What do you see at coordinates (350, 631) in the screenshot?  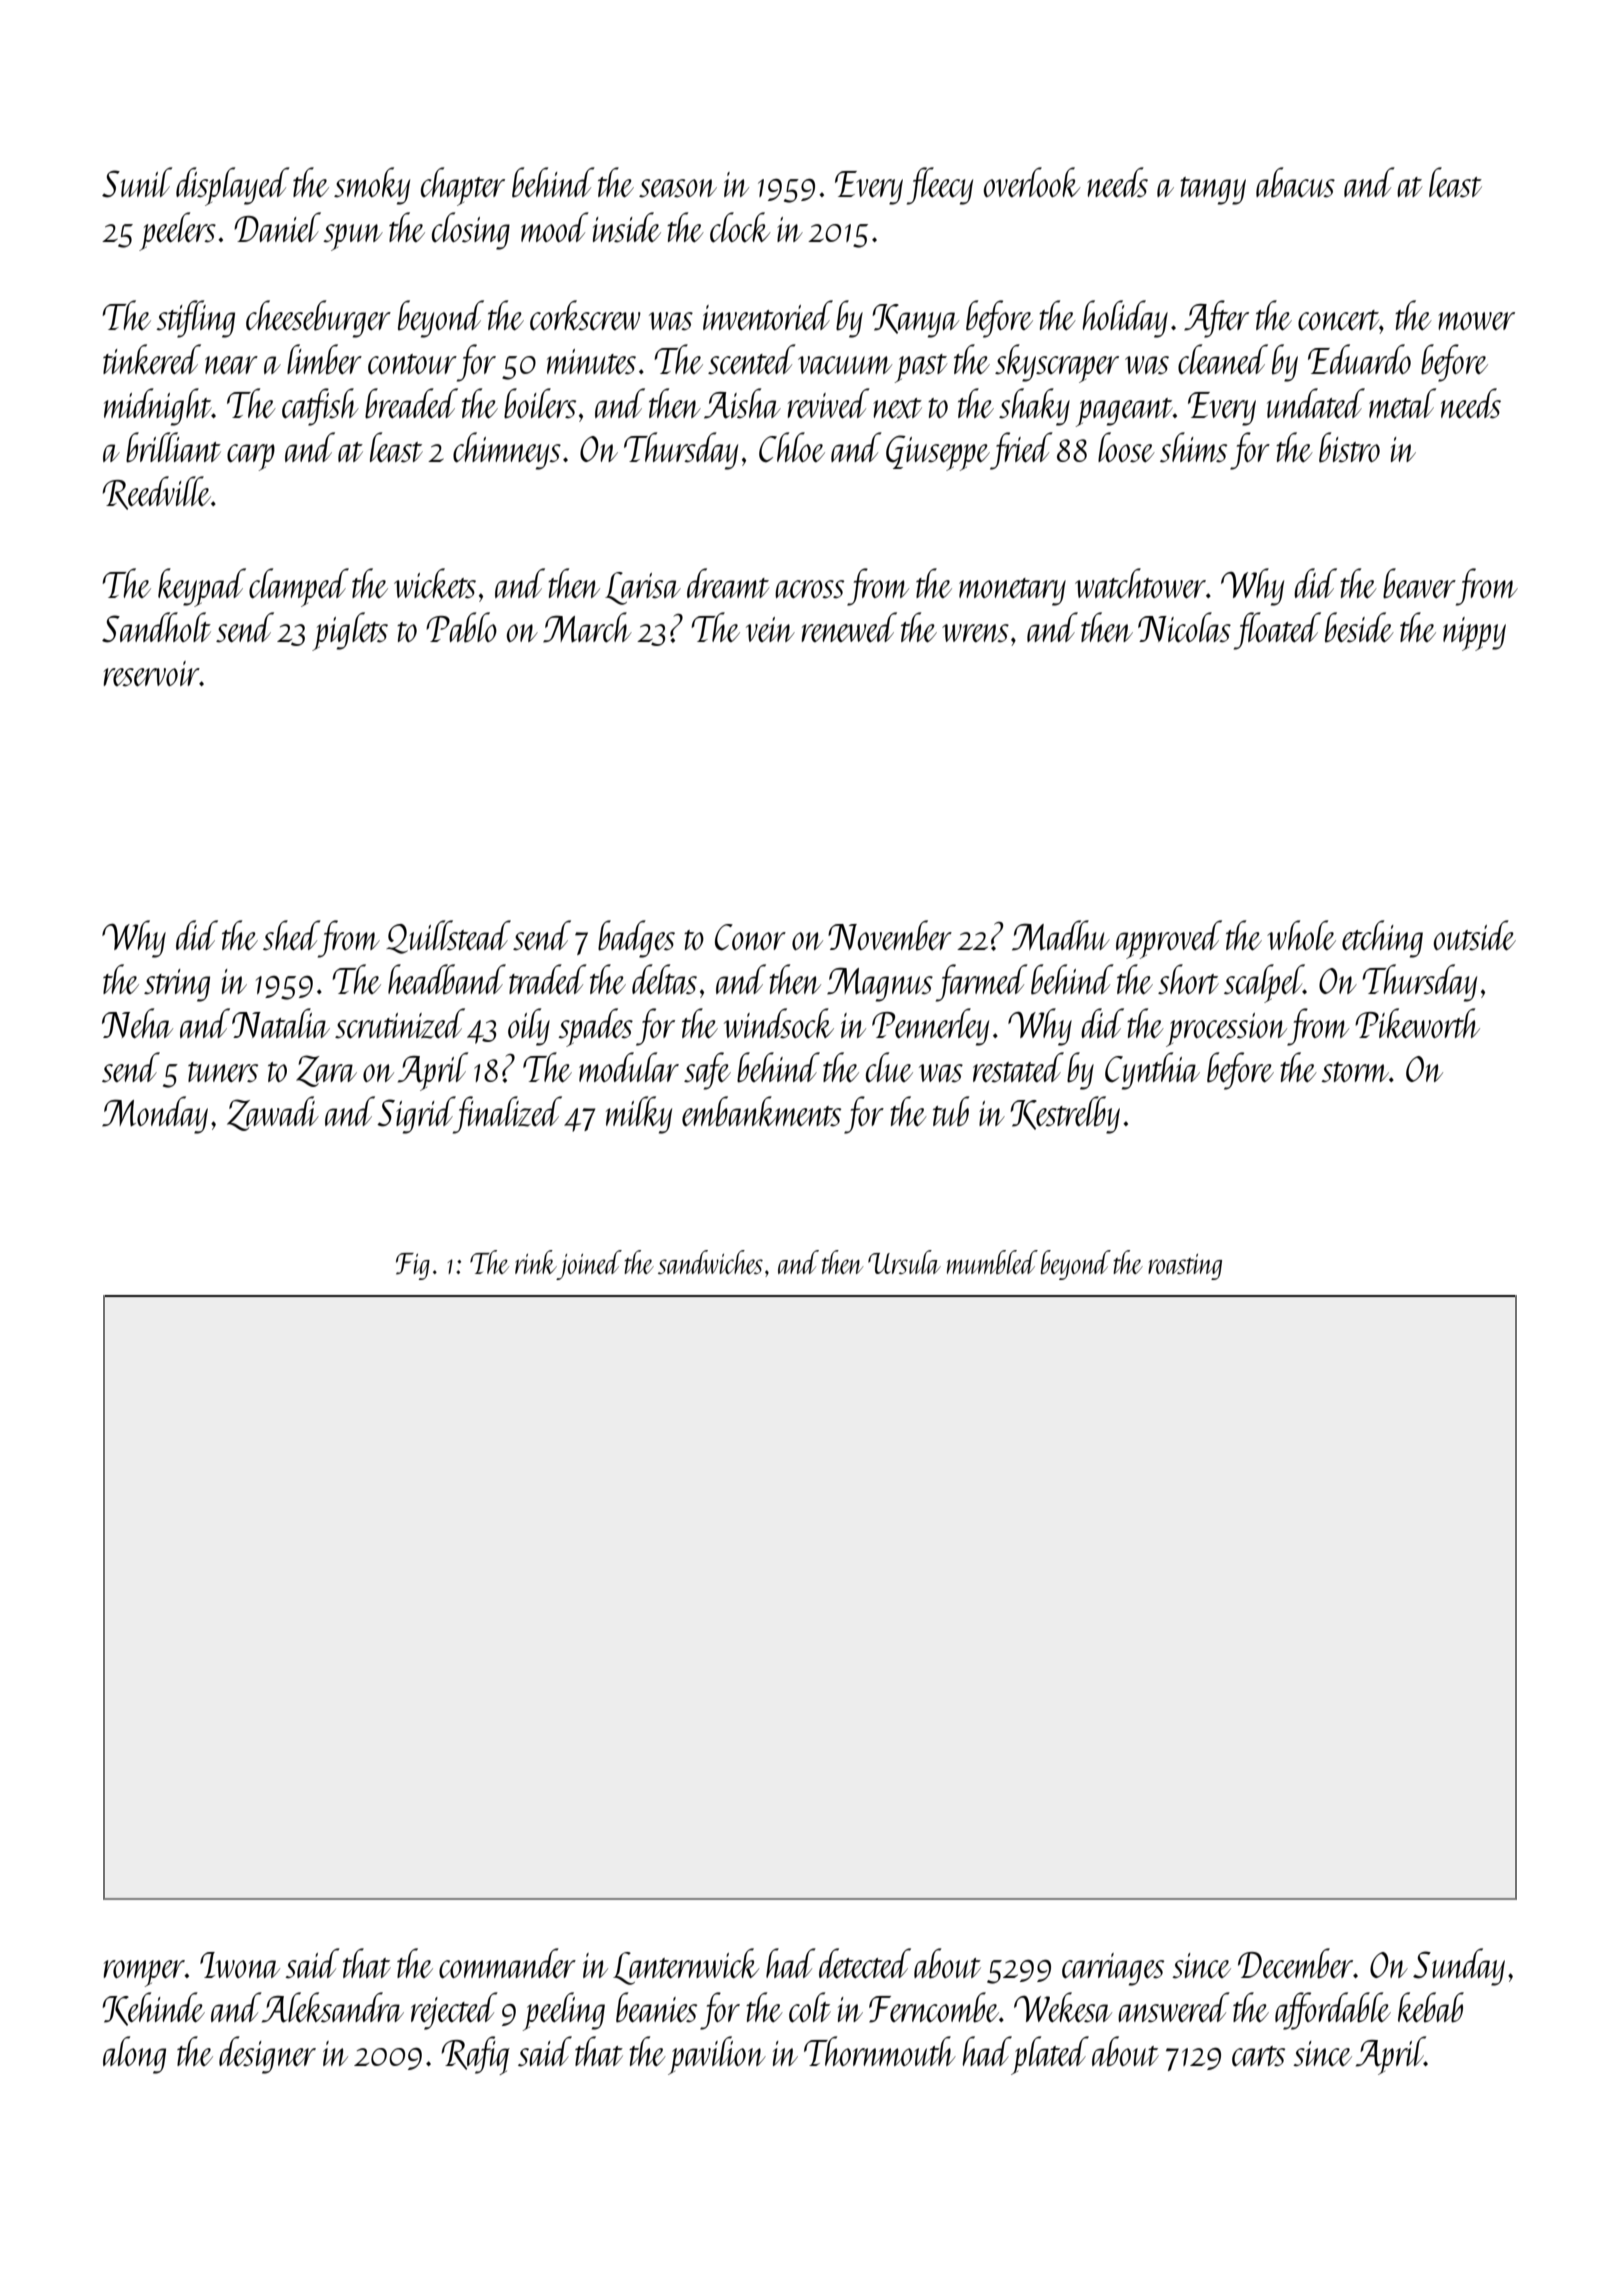 I see `piglets` at bounding box center [350, 631].
